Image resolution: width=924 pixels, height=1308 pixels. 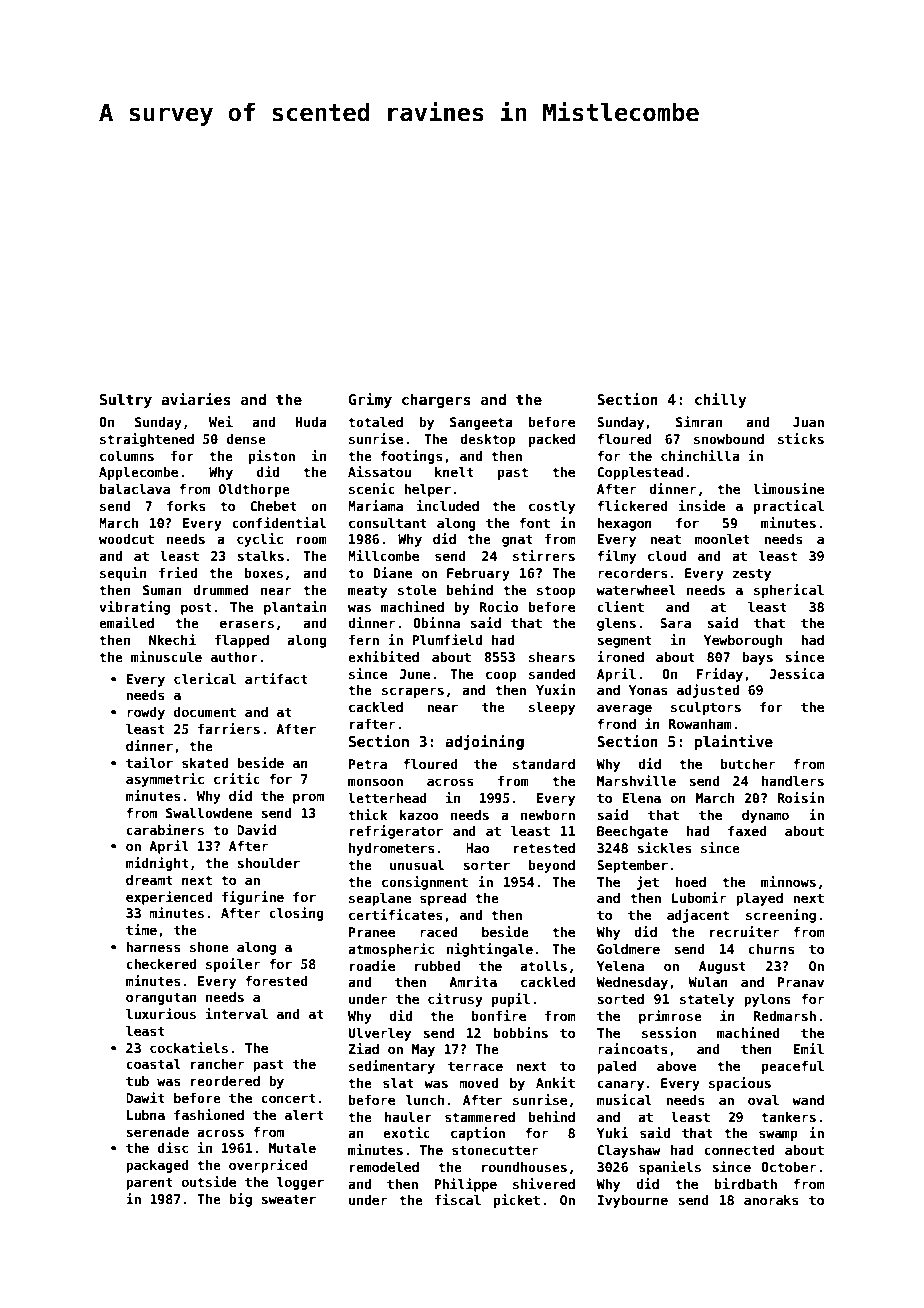 I want to click on Emil, so click(x=808, y=1048).
